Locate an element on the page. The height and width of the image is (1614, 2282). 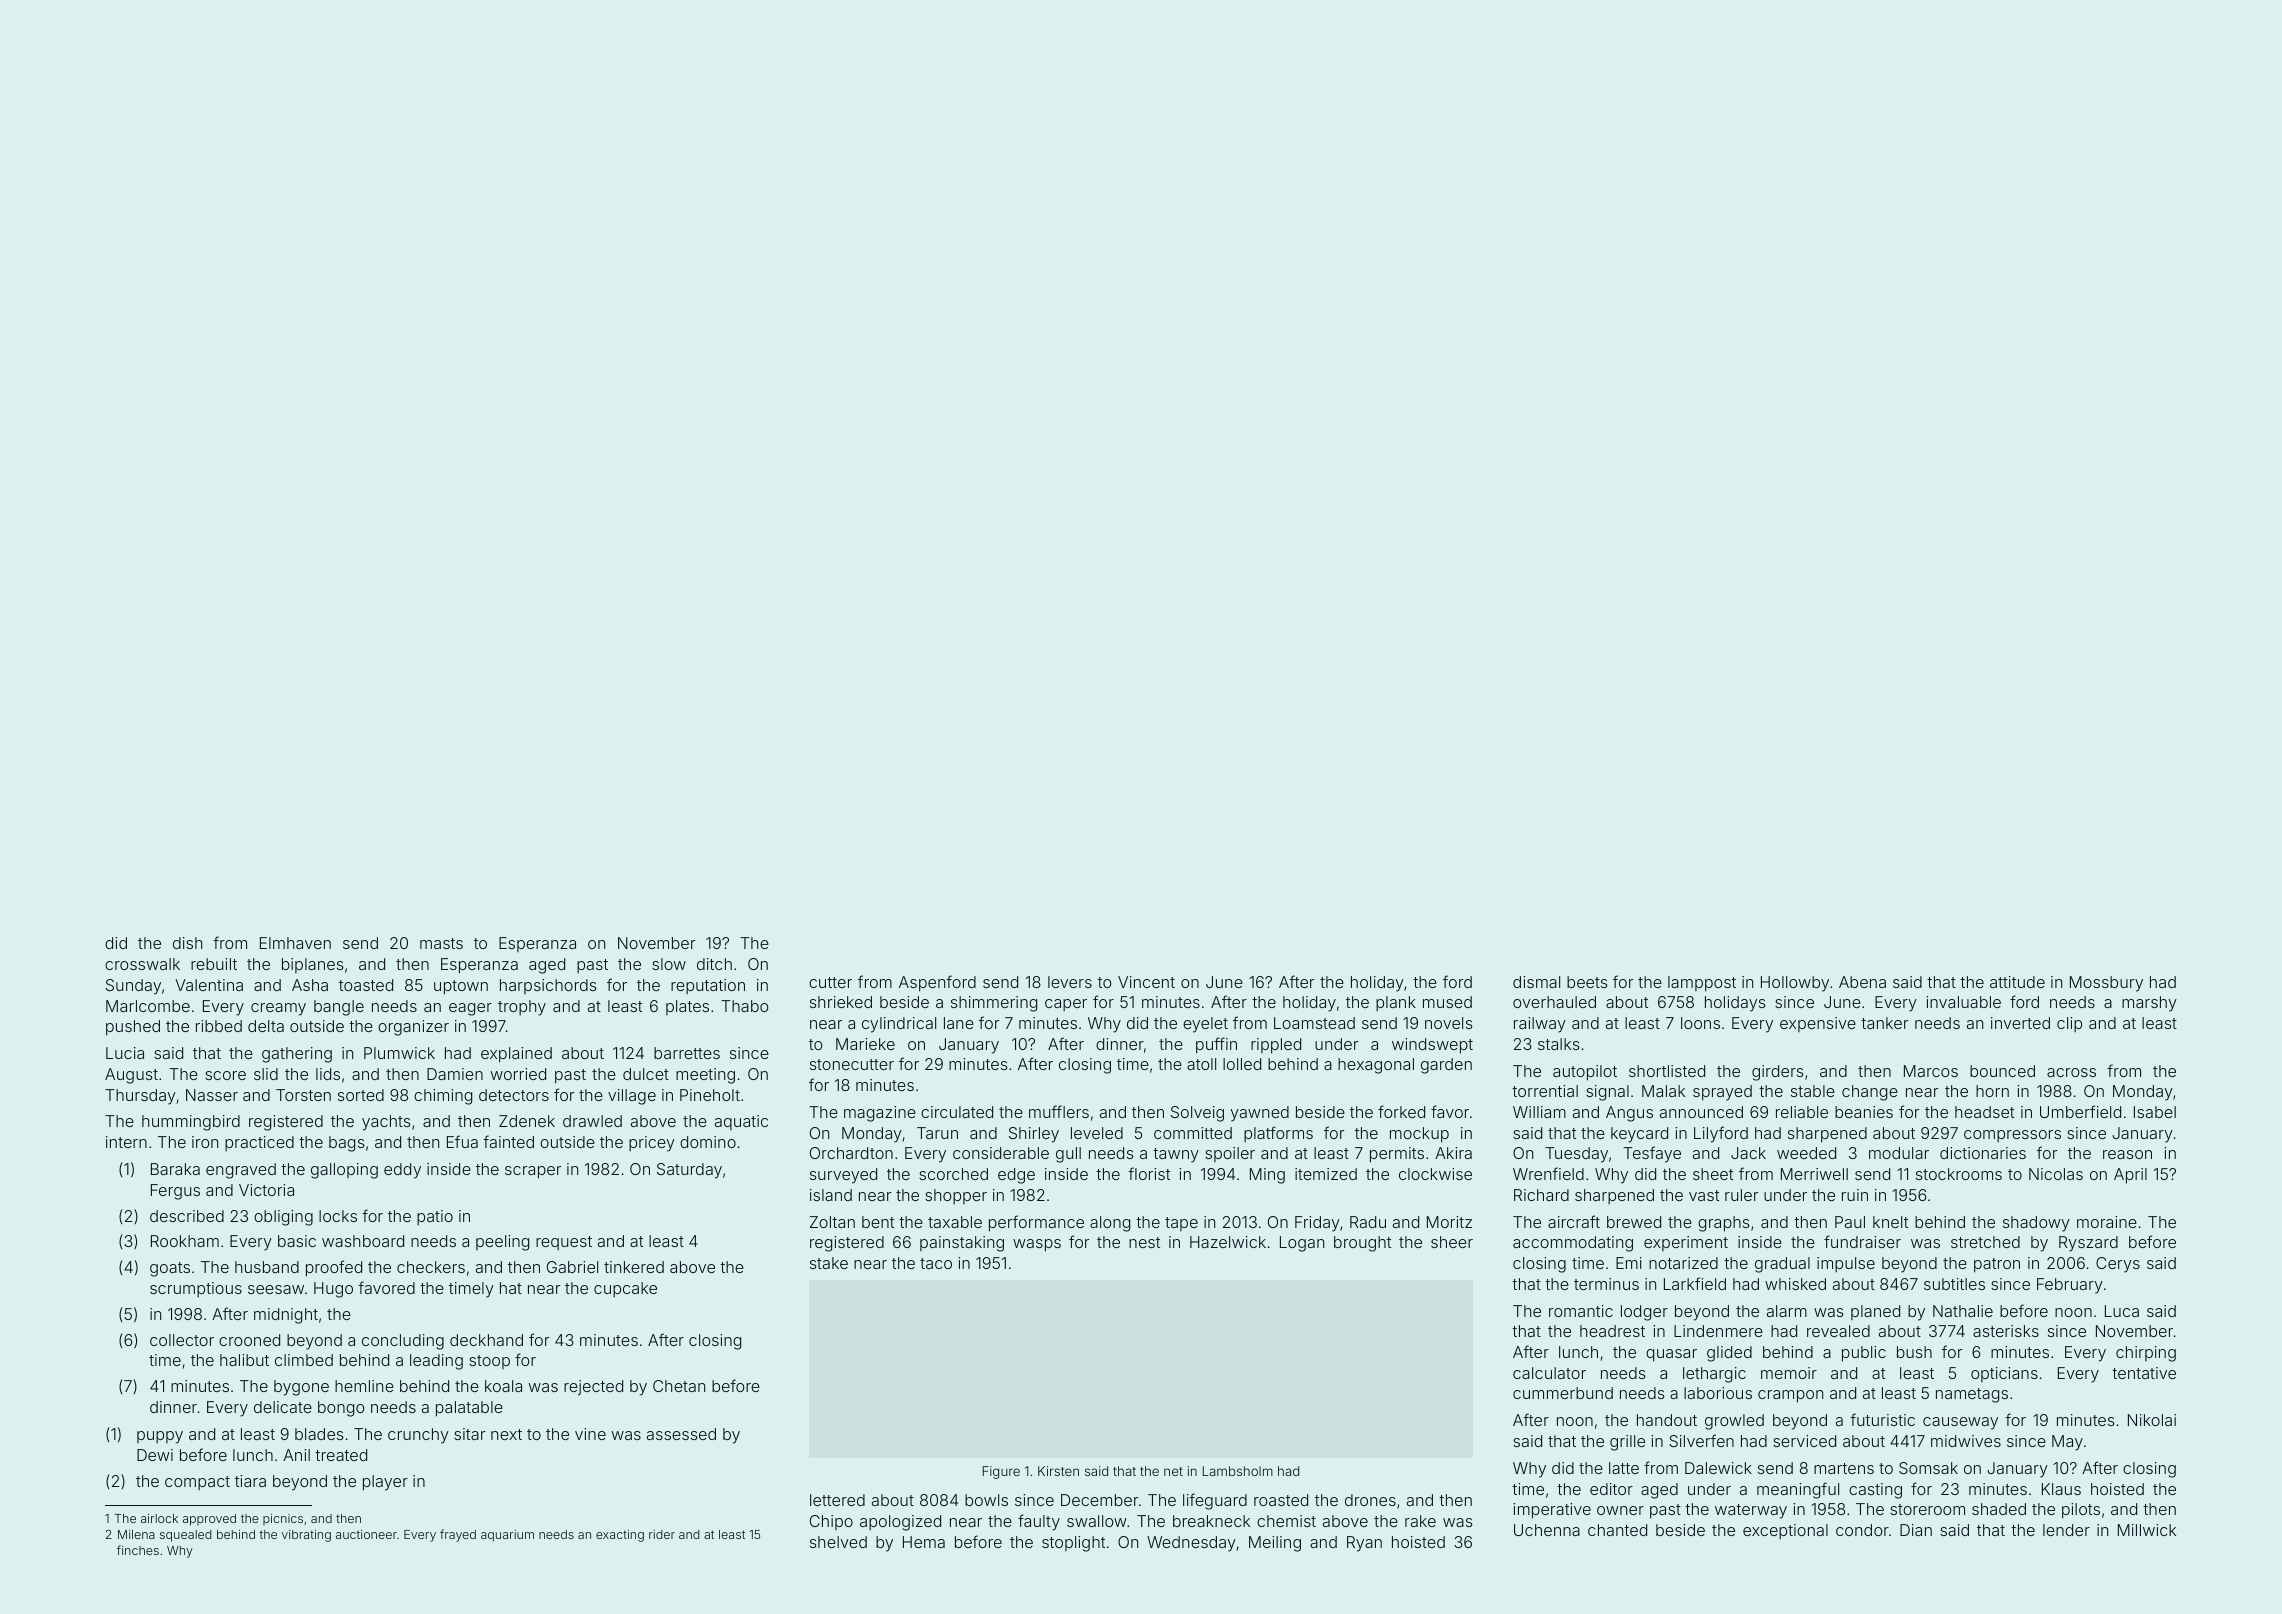
April is located at coordinates (2130, 1176).
